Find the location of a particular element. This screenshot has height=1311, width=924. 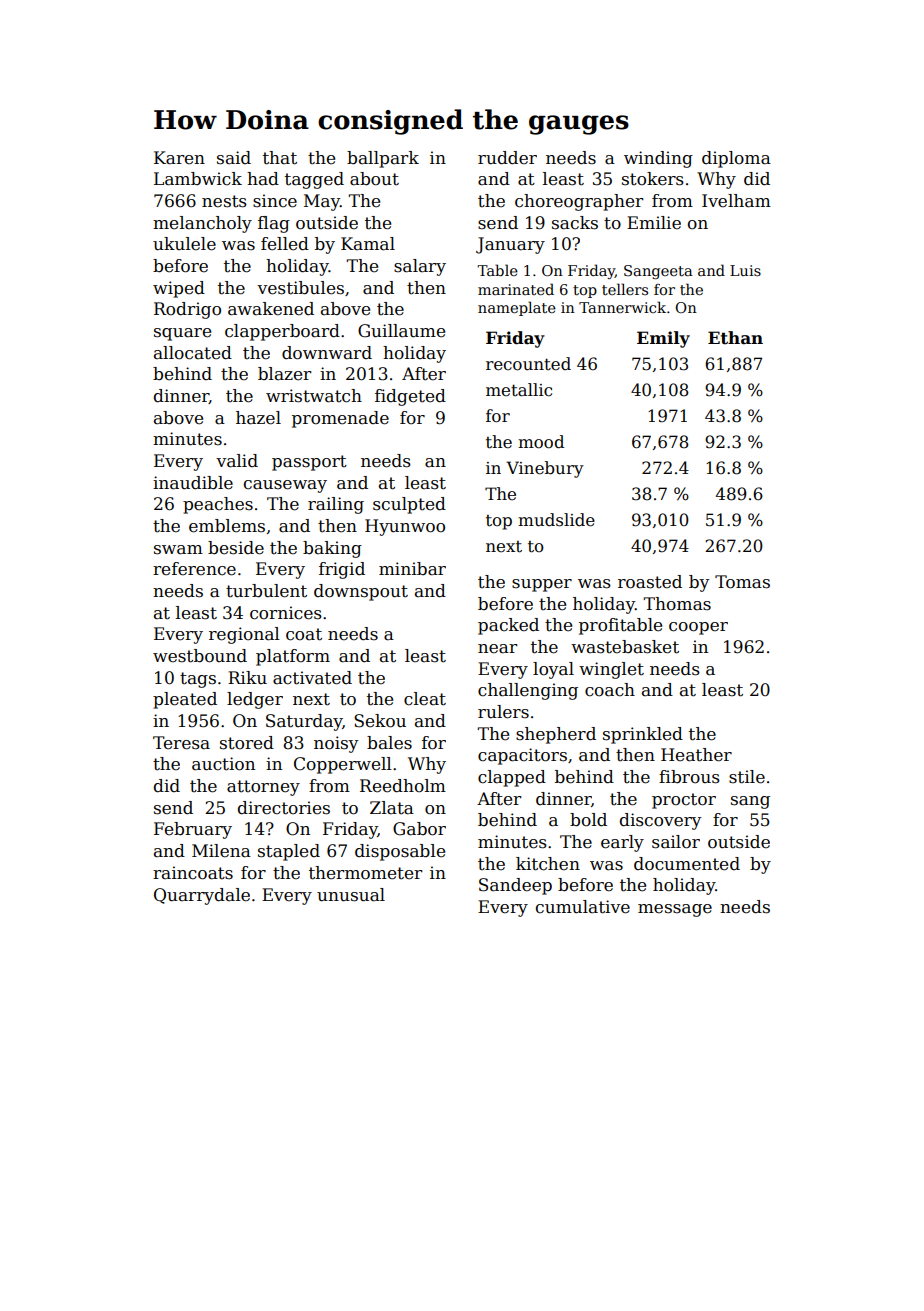

coach is located at coordinates (610, 690).
